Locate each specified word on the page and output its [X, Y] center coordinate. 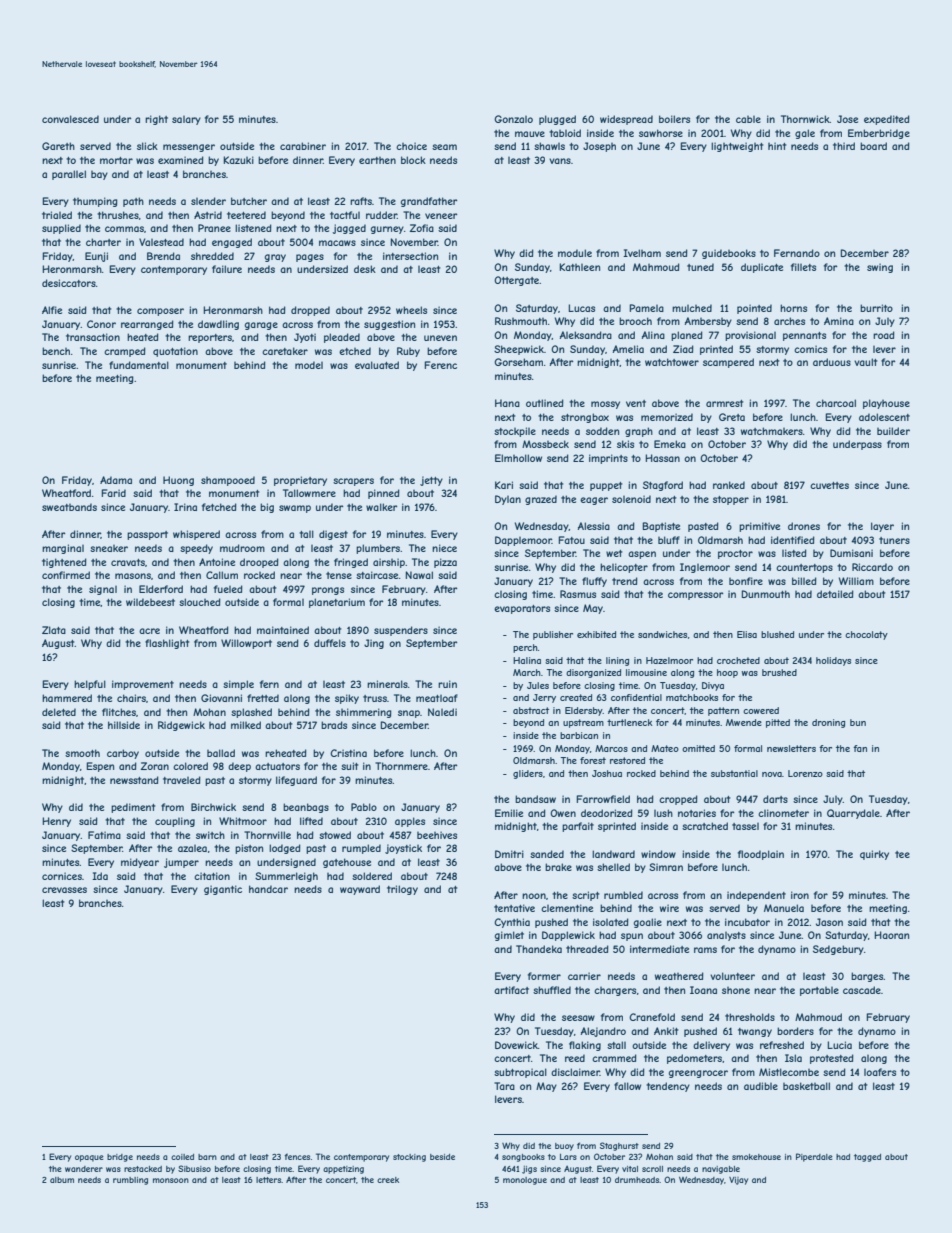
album [62, 1180]
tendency [668, 1087]
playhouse [886, 404]
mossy [605, 405]
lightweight [737, 147]
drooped [259, 563]
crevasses [64, 890]
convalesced [70, 119]
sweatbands [69, 507]
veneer [441, 216]
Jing [374, 644]
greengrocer [698, 1074]
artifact [511, 990]
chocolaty [866, 635]
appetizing [343, 1170]
